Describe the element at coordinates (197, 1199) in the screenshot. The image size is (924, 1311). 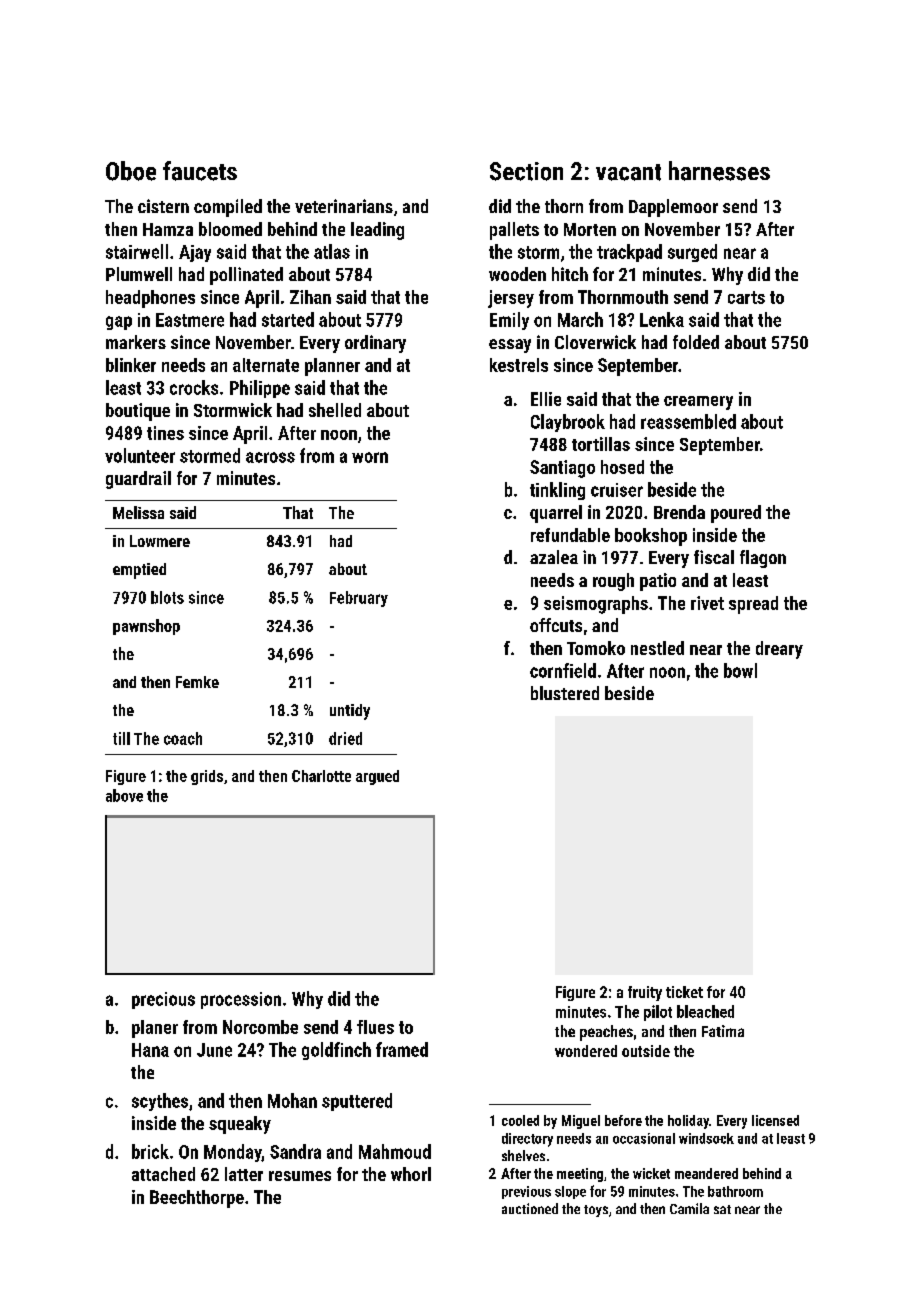
I see `Beechthorpe` at that location.
